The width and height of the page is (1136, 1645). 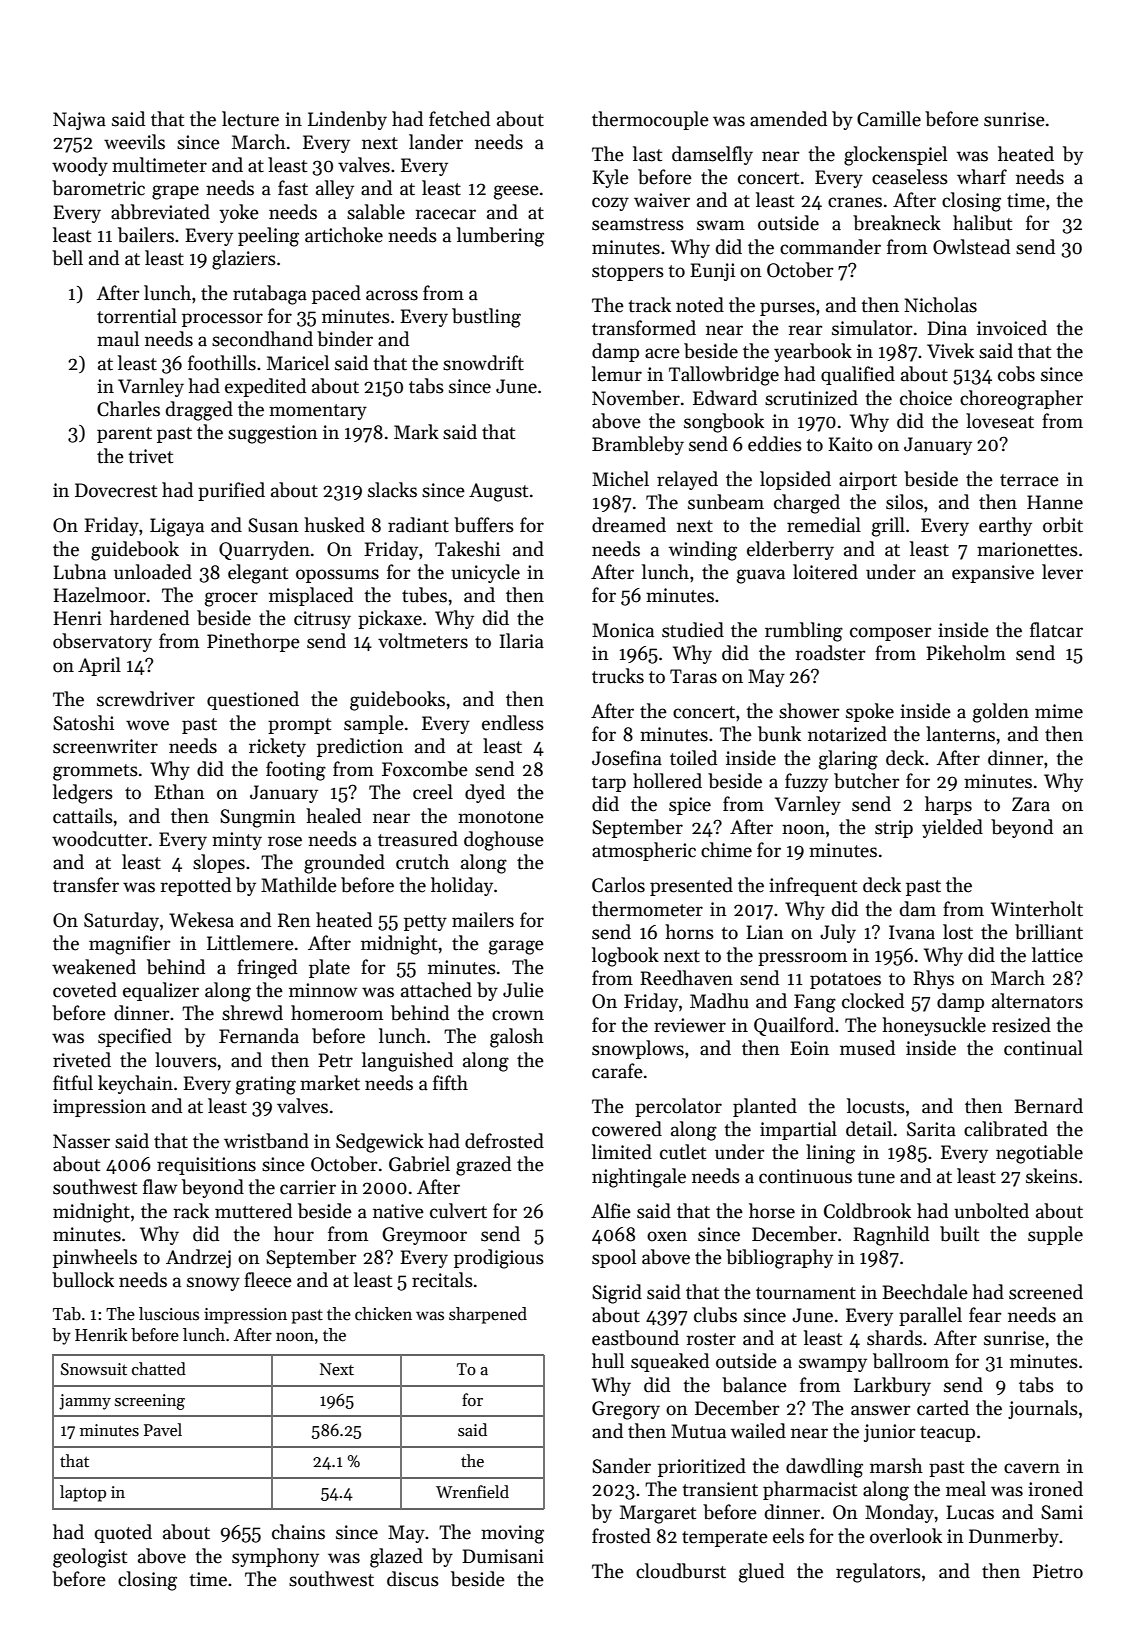 I want to click on November, so click(x=636, y=398).
